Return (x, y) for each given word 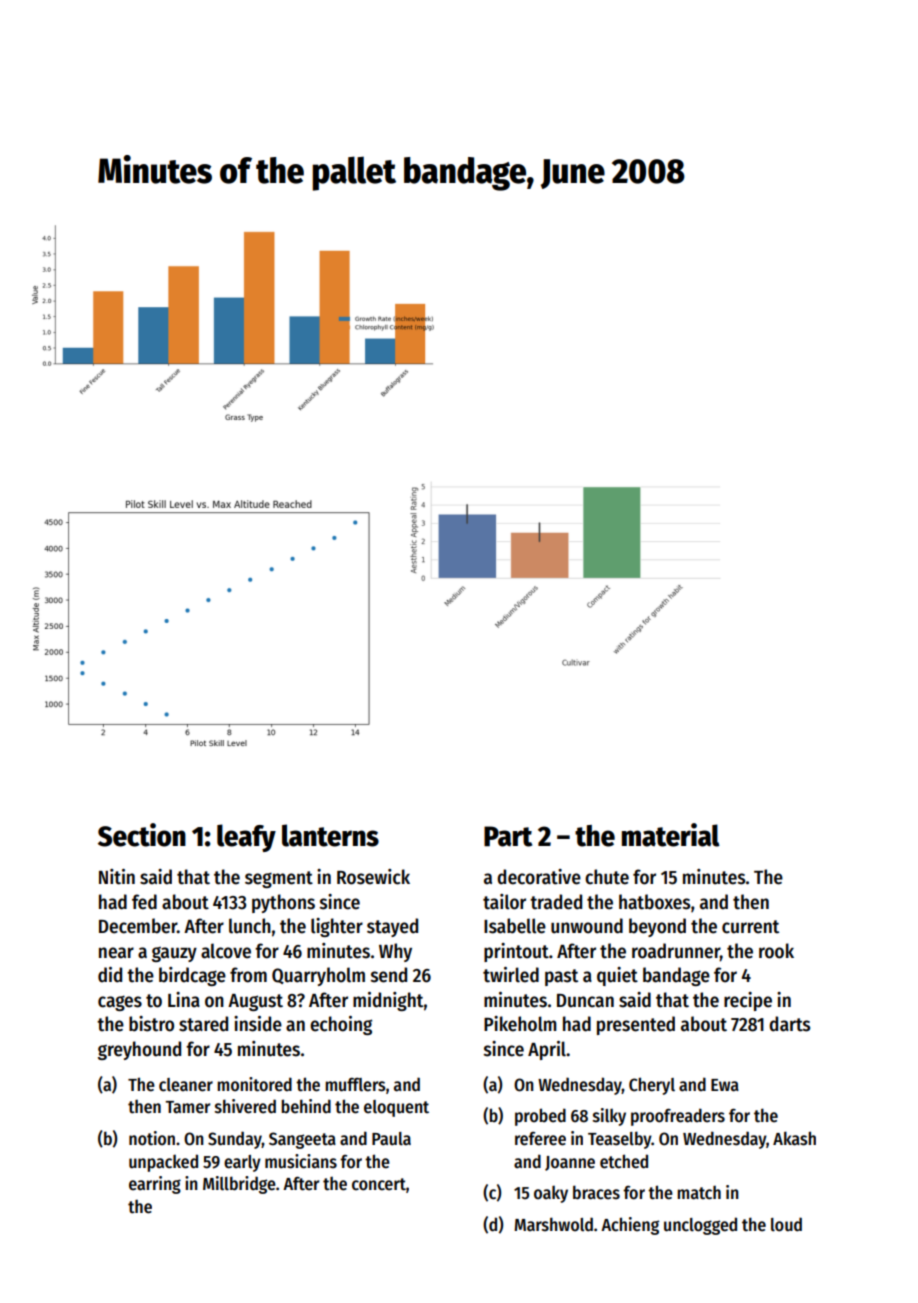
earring (155, 1185)
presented (636, 1025)
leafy (246, 838)
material (671, 835)
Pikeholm (520, 1024)
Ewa (725, 1085)
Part (508, 836)
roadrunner (676, 951)
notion (152, 1138)
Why (395, 952)
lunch (250, 926)
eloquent (396, 1108)
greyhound (139, 1050)
